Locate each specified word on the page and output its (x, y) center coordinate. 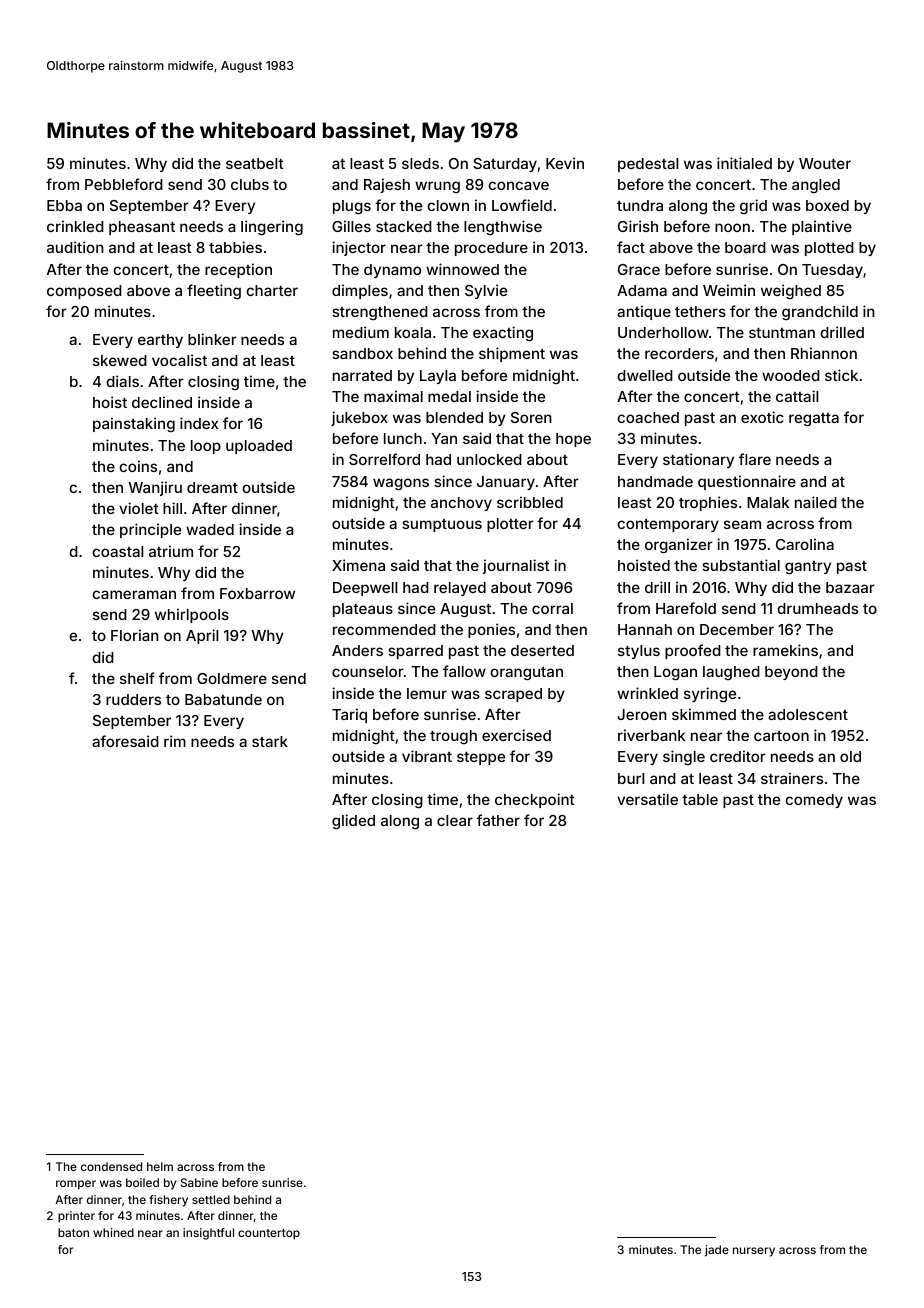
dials (122, 381)
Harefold (686, 608)
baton (73, 1232)
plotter (510, 525)
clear (455, 820)
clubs (250, 184)
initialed (744, 163)
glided (353, 822)
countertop (269, 1234)
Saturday (505, 165)
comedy (814, 801)
